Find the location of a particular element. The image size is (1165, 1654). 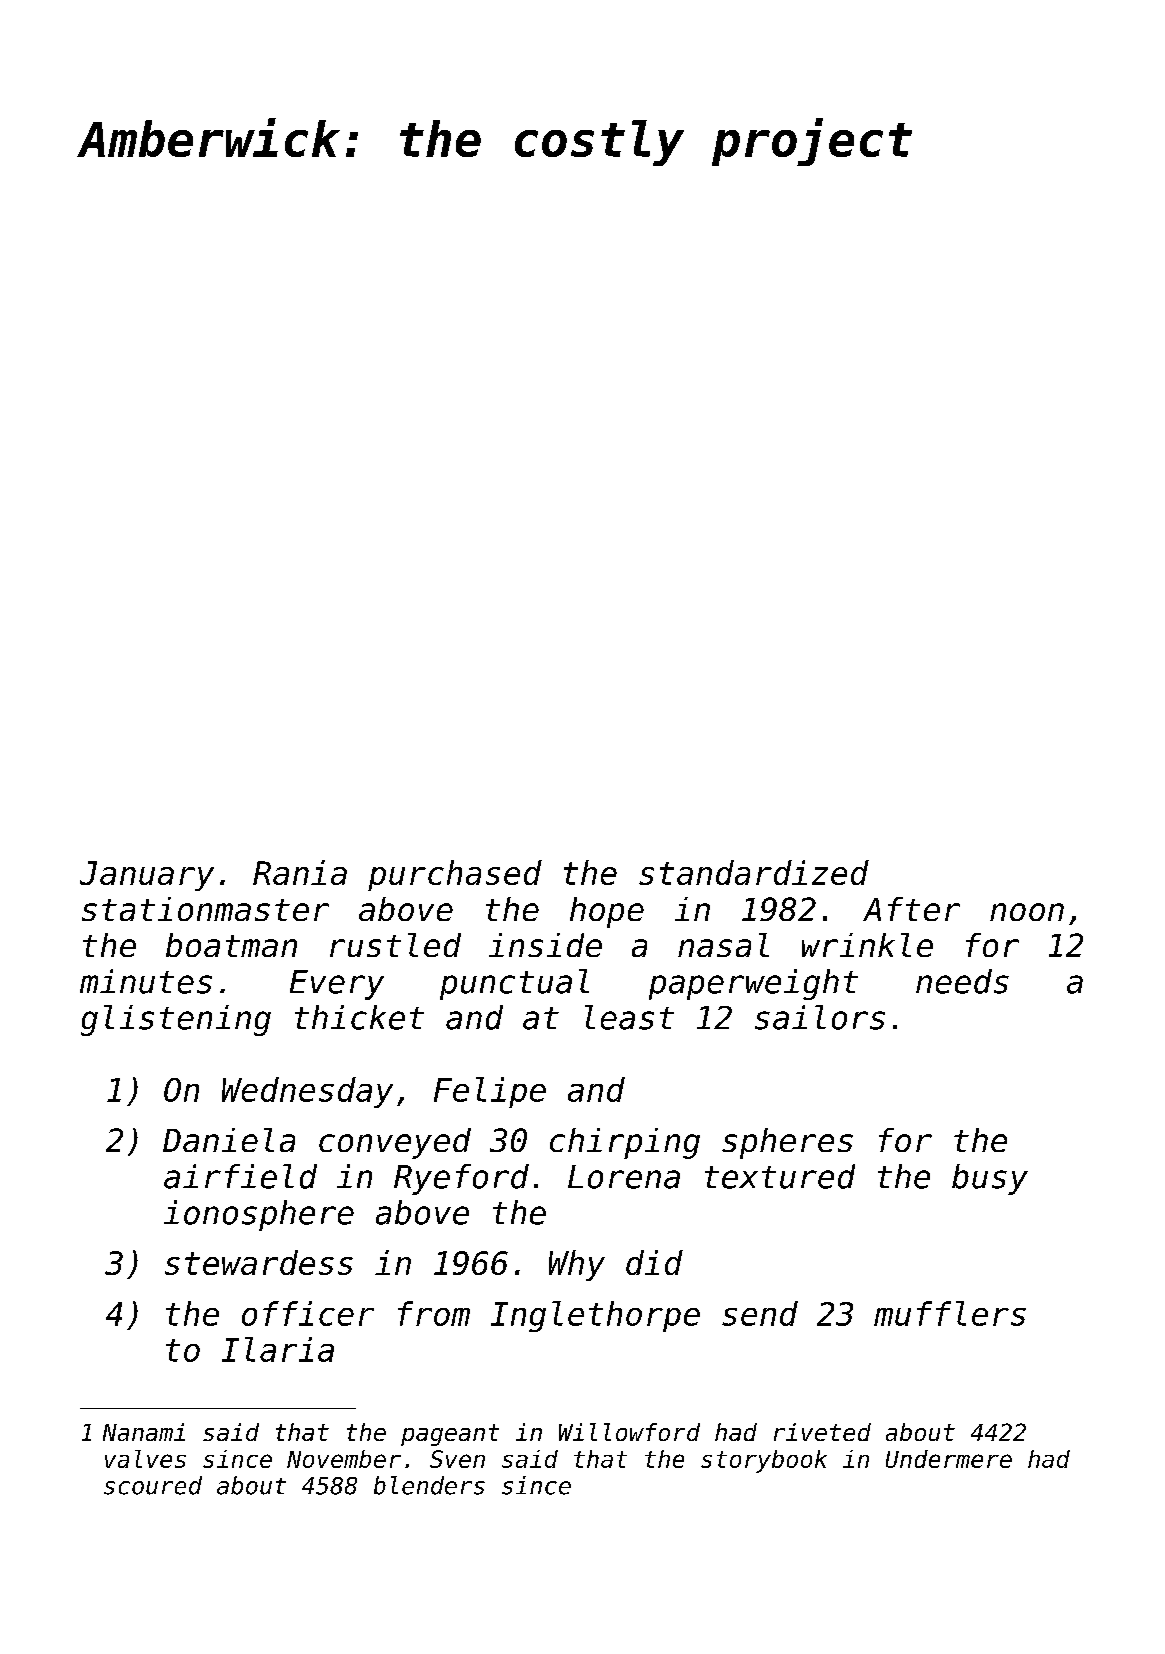

stationmaster is located at coordinates (205, 909).
